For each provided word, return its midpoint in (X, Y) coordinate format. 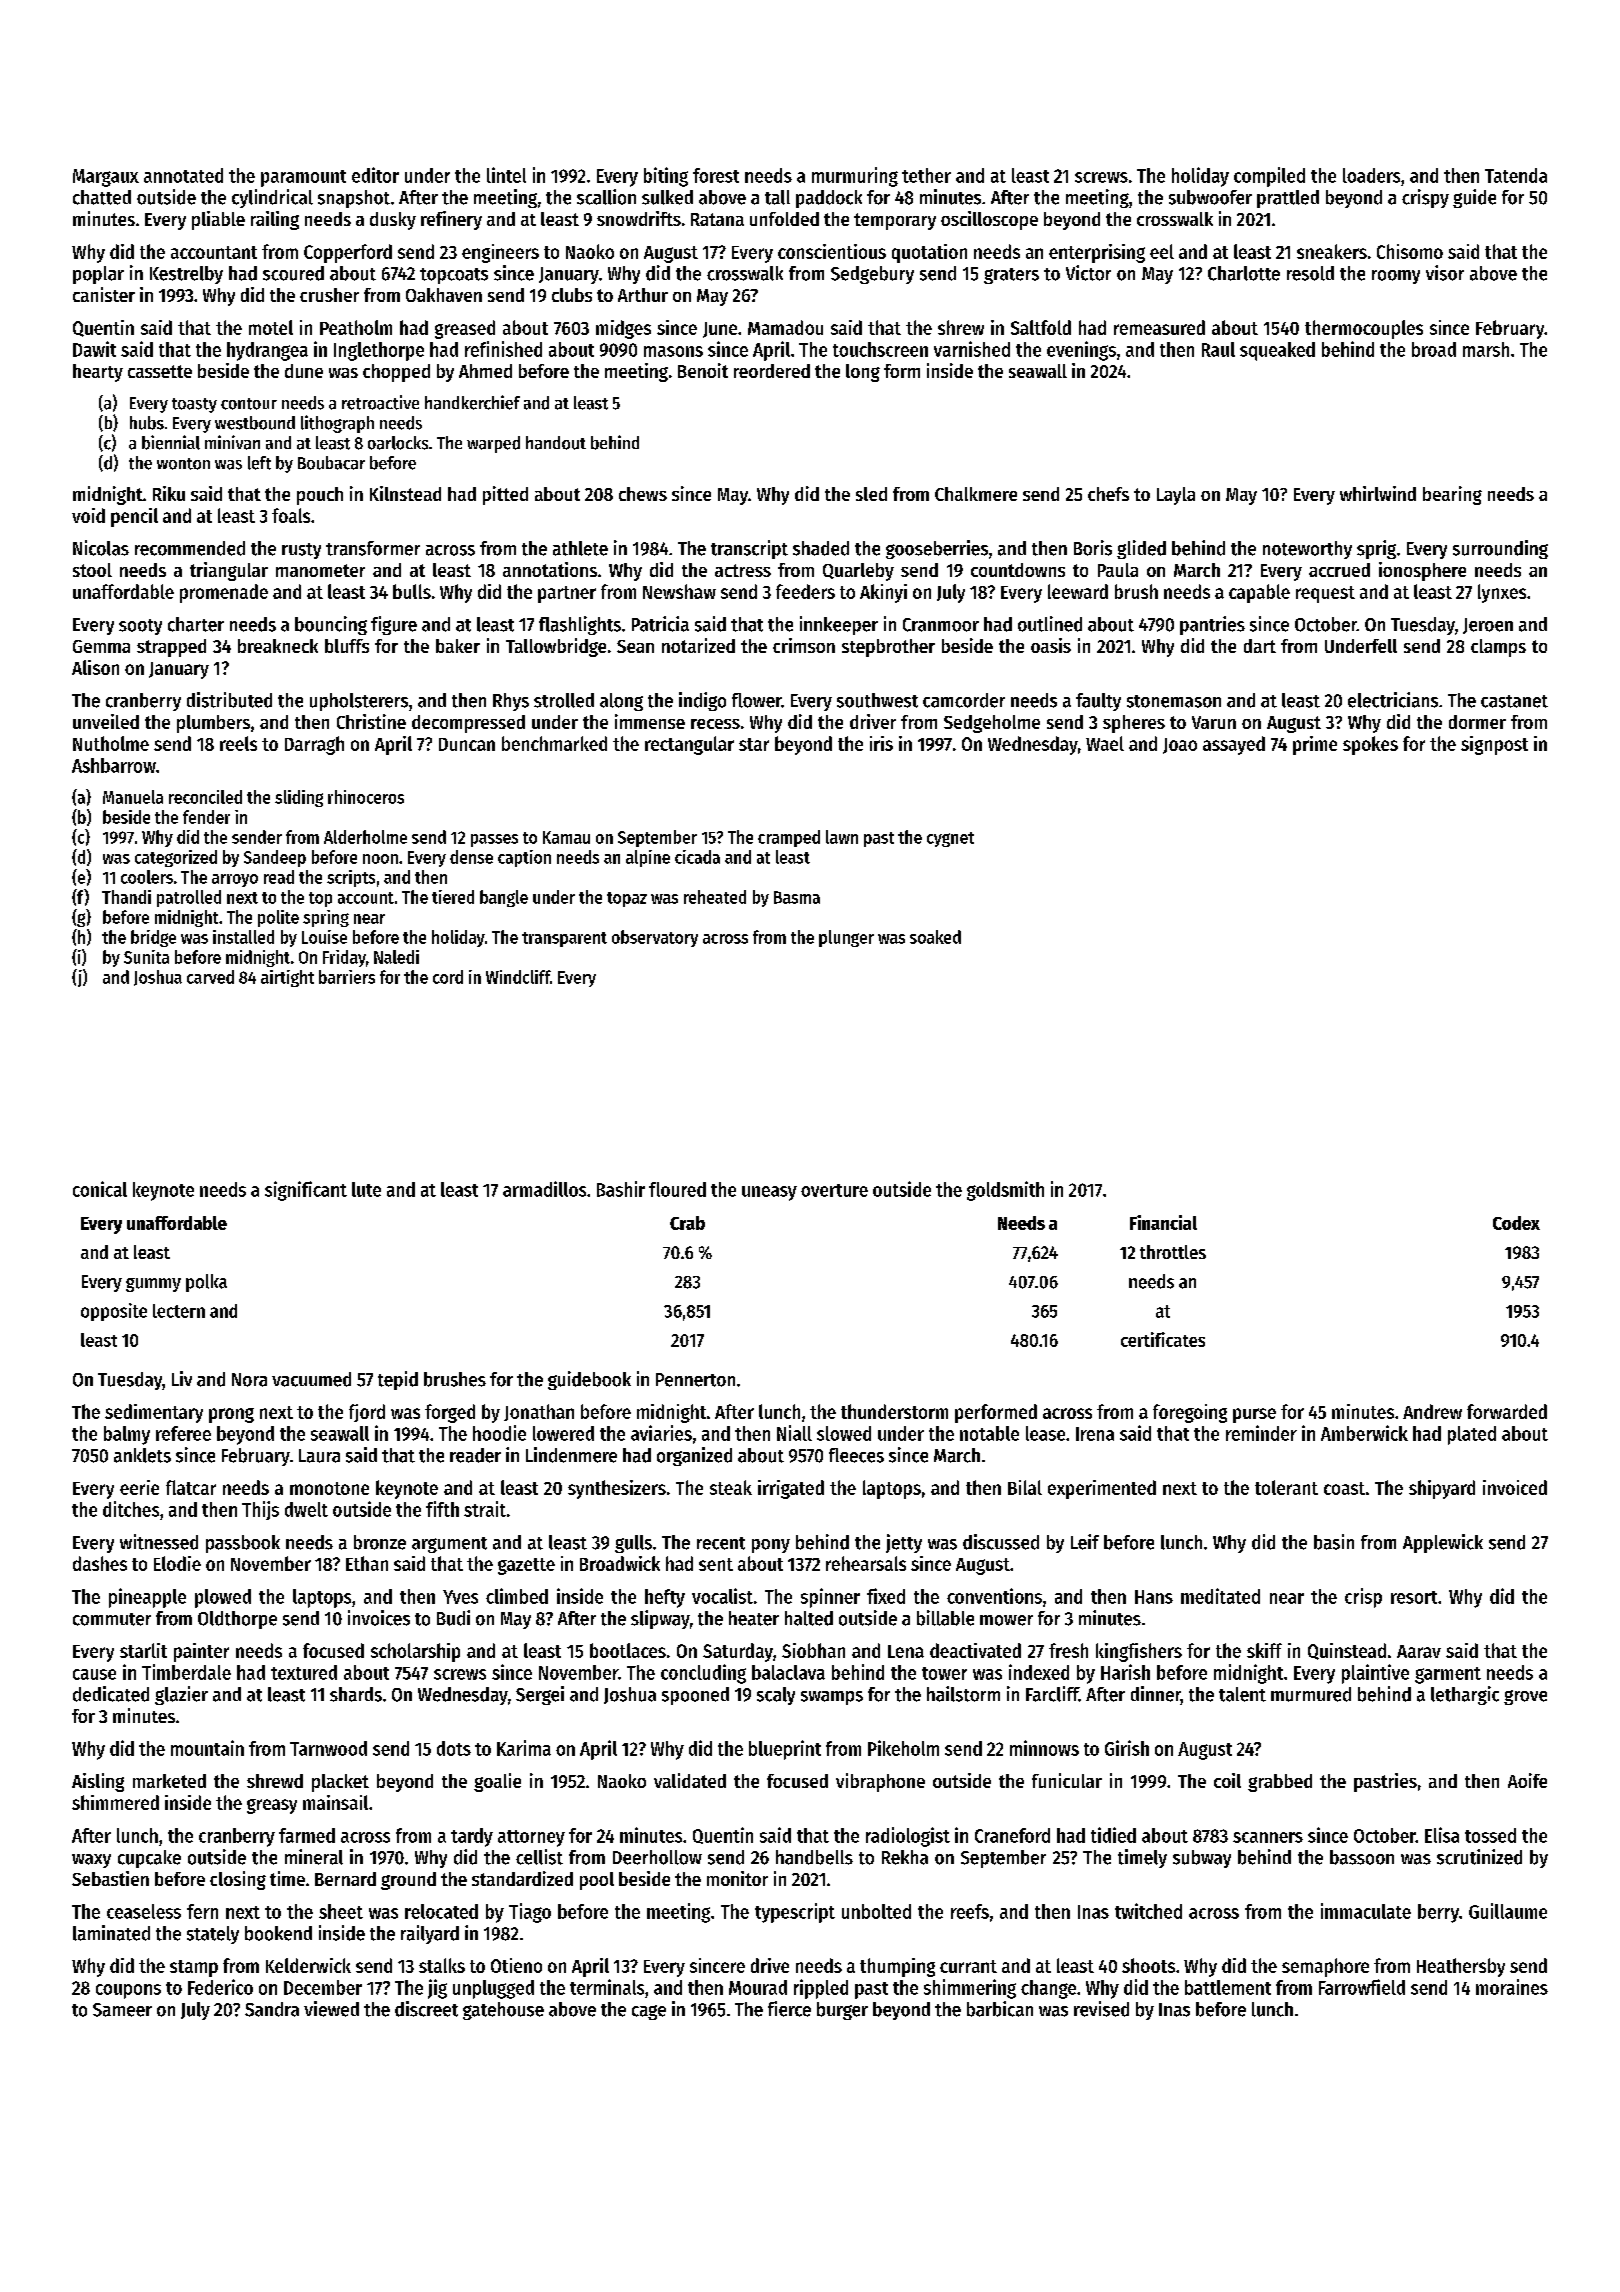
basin (1334, 1542)
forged (450, 1413)
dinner (1156, 1694)
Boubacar (331, 463)
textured (304, 1672)
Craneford (1012, 1835)
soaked (935, 937)
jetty (904, 1543)
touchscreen (880, 349)
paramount (303, 178)
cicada (697, 857)
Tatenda (1516, 175)
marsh (1486, 349)
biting (666, 177)
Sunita (146, 957)
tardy (472, 1837)
